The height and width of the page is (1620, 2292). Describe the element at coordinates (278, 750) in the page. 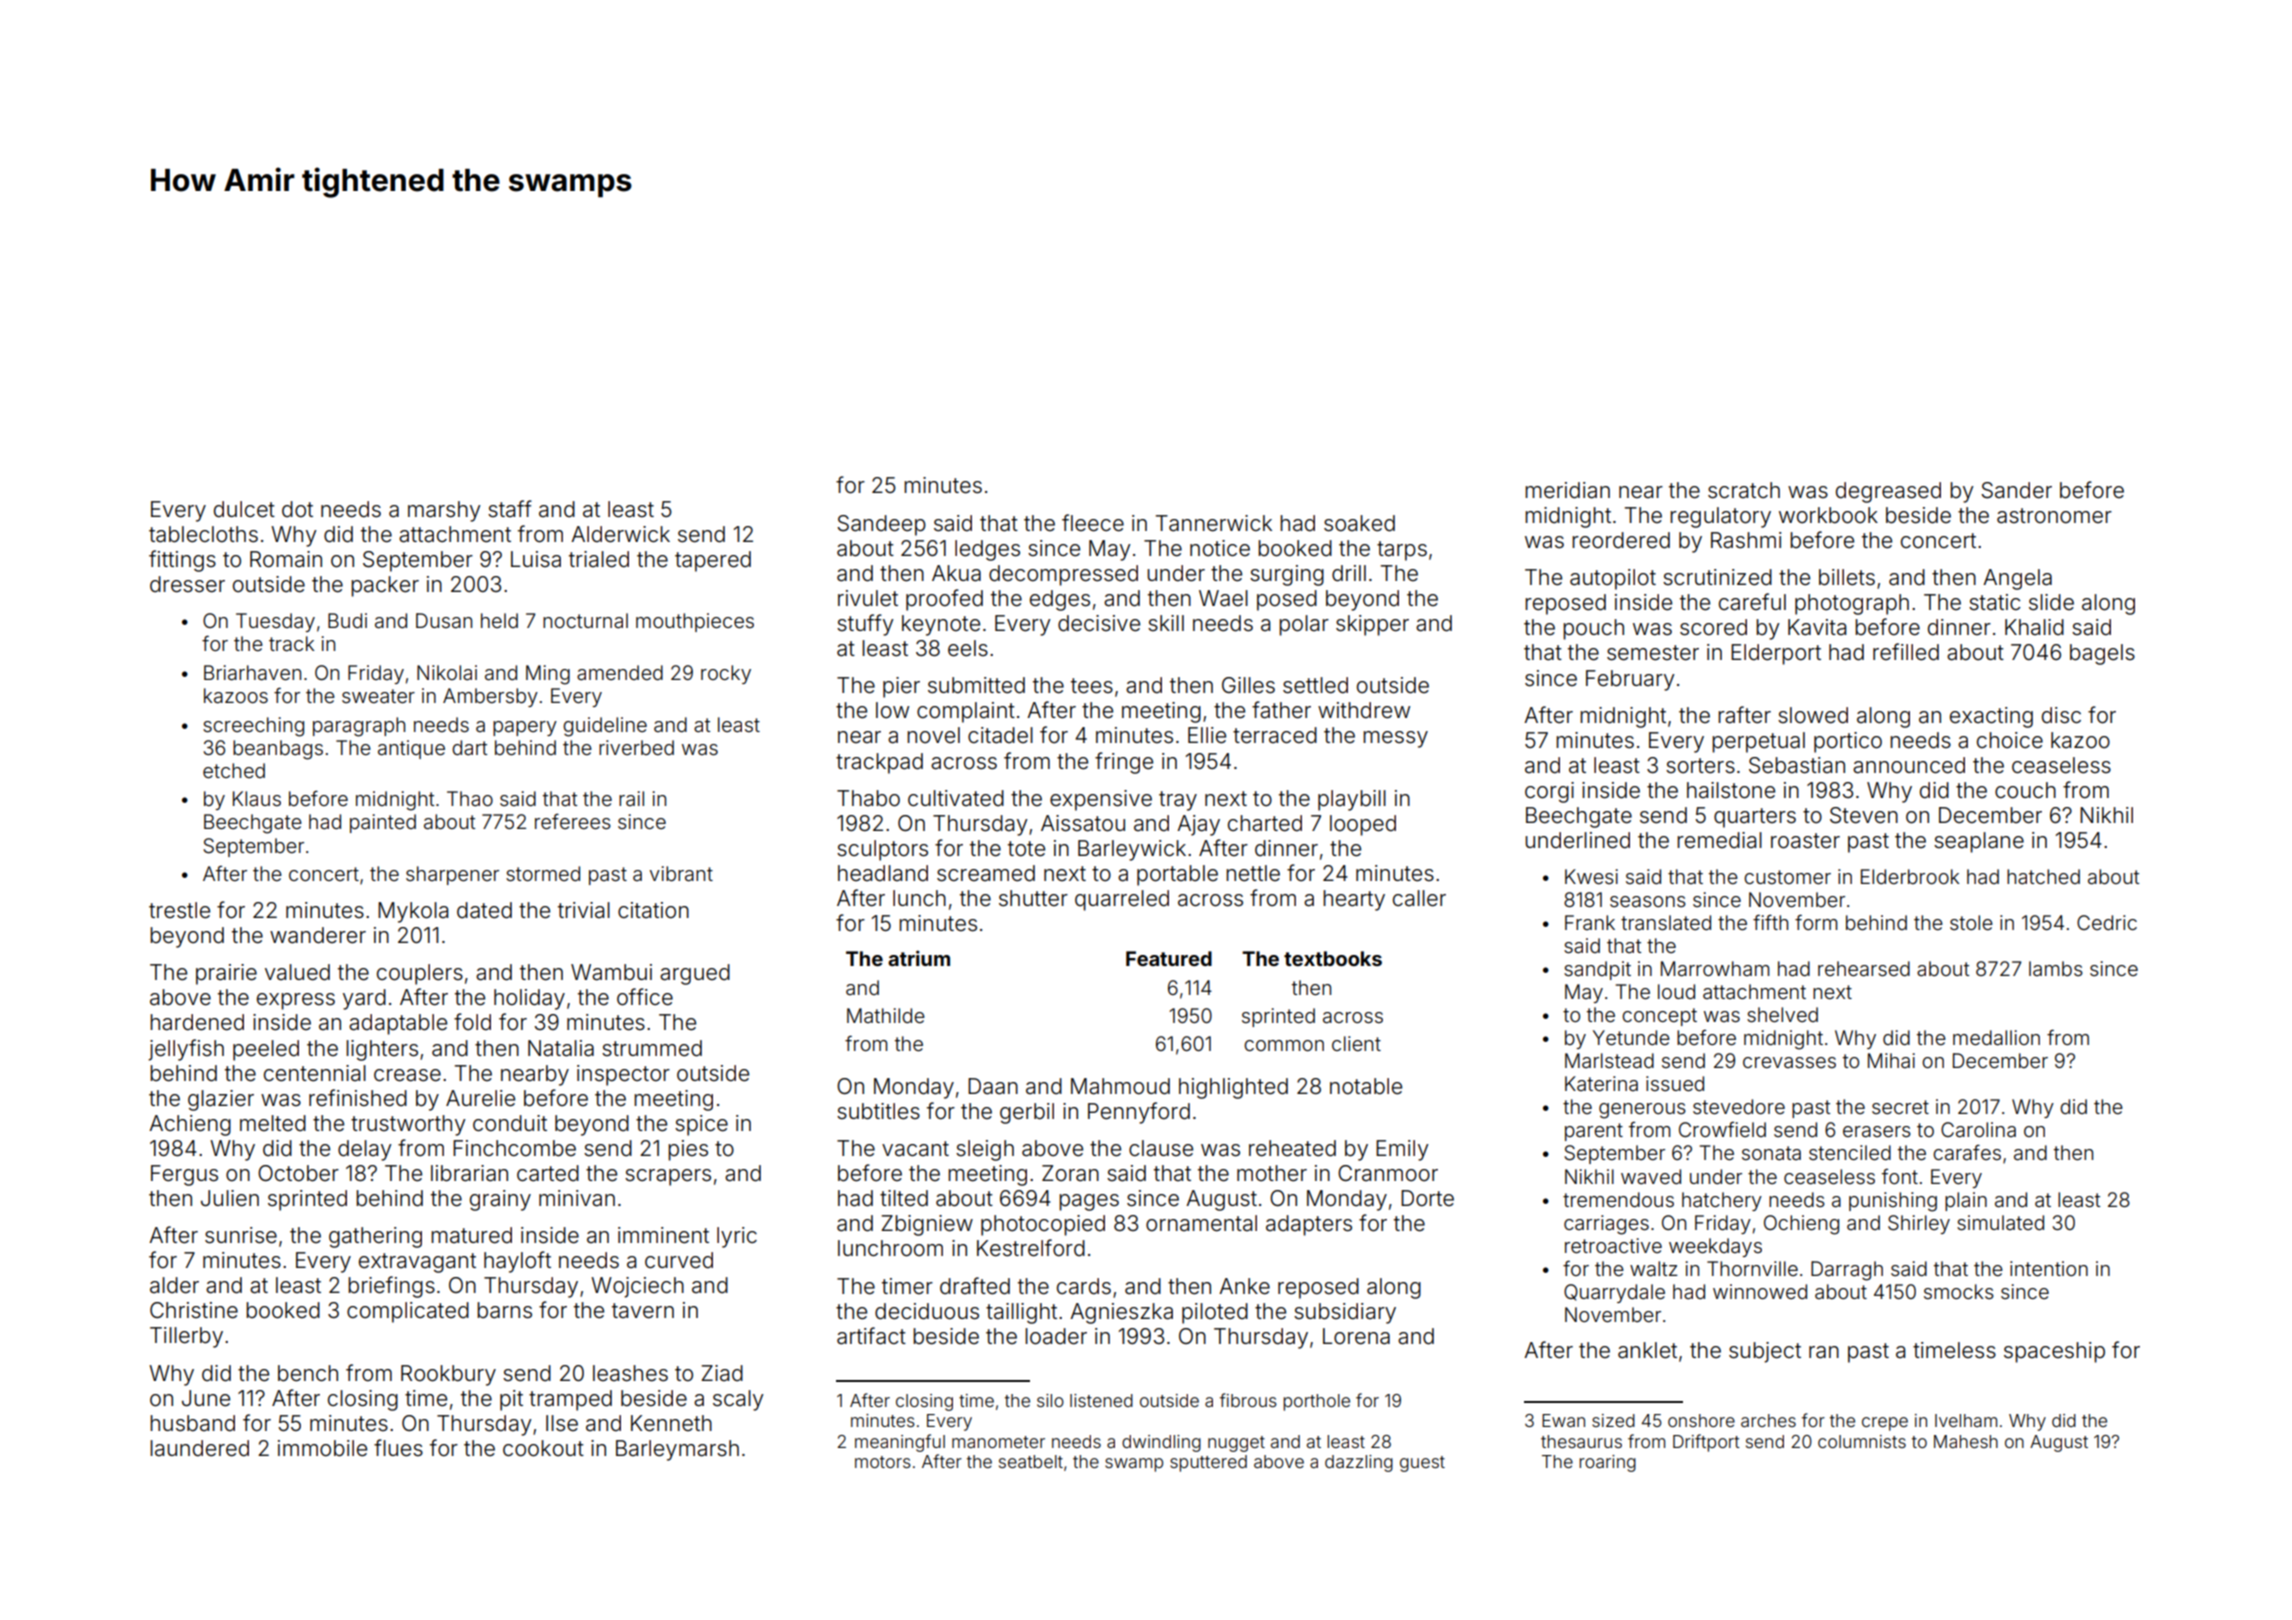

I see `beanbags` at that location.
